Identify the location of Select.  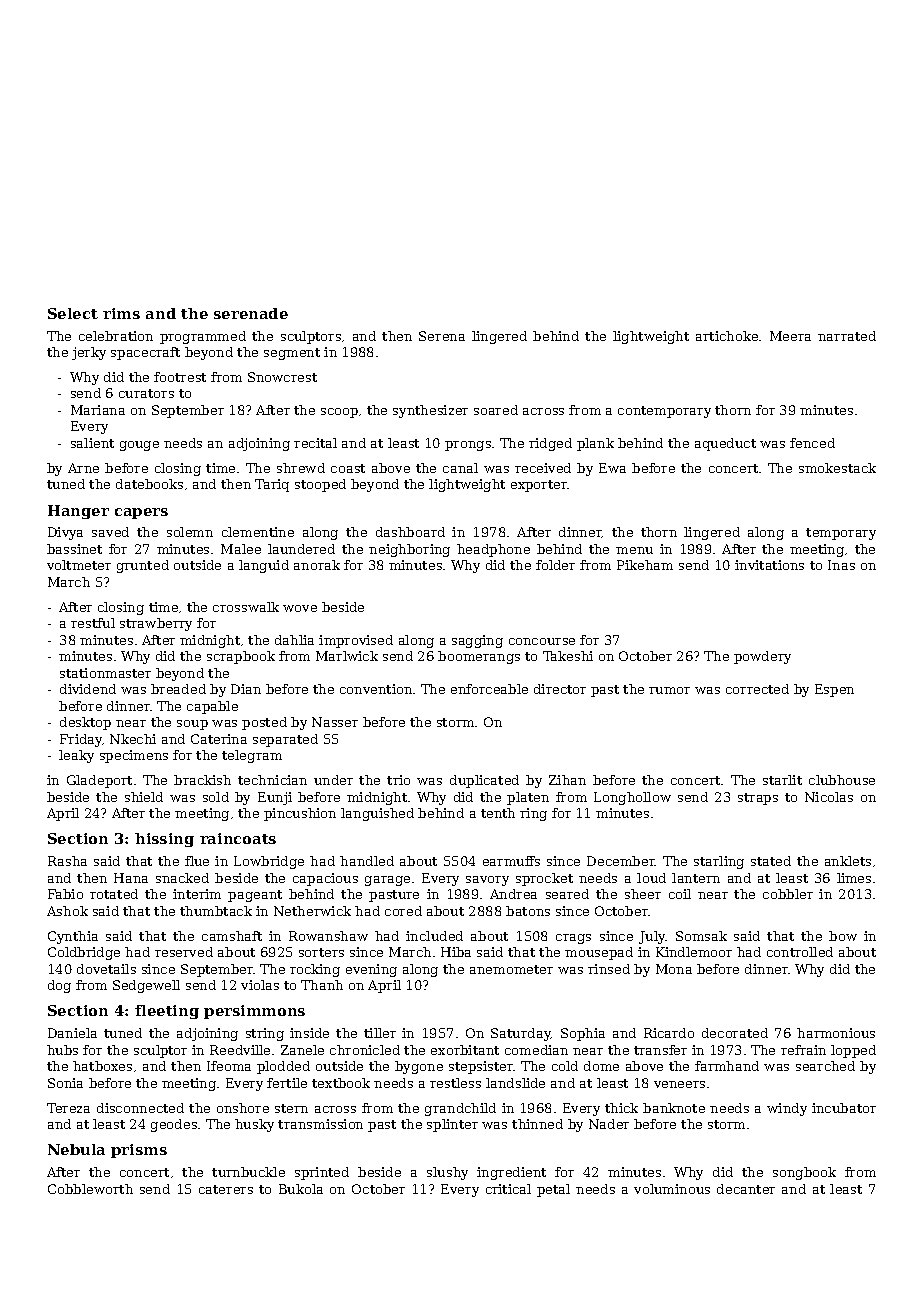
(73, 313).
